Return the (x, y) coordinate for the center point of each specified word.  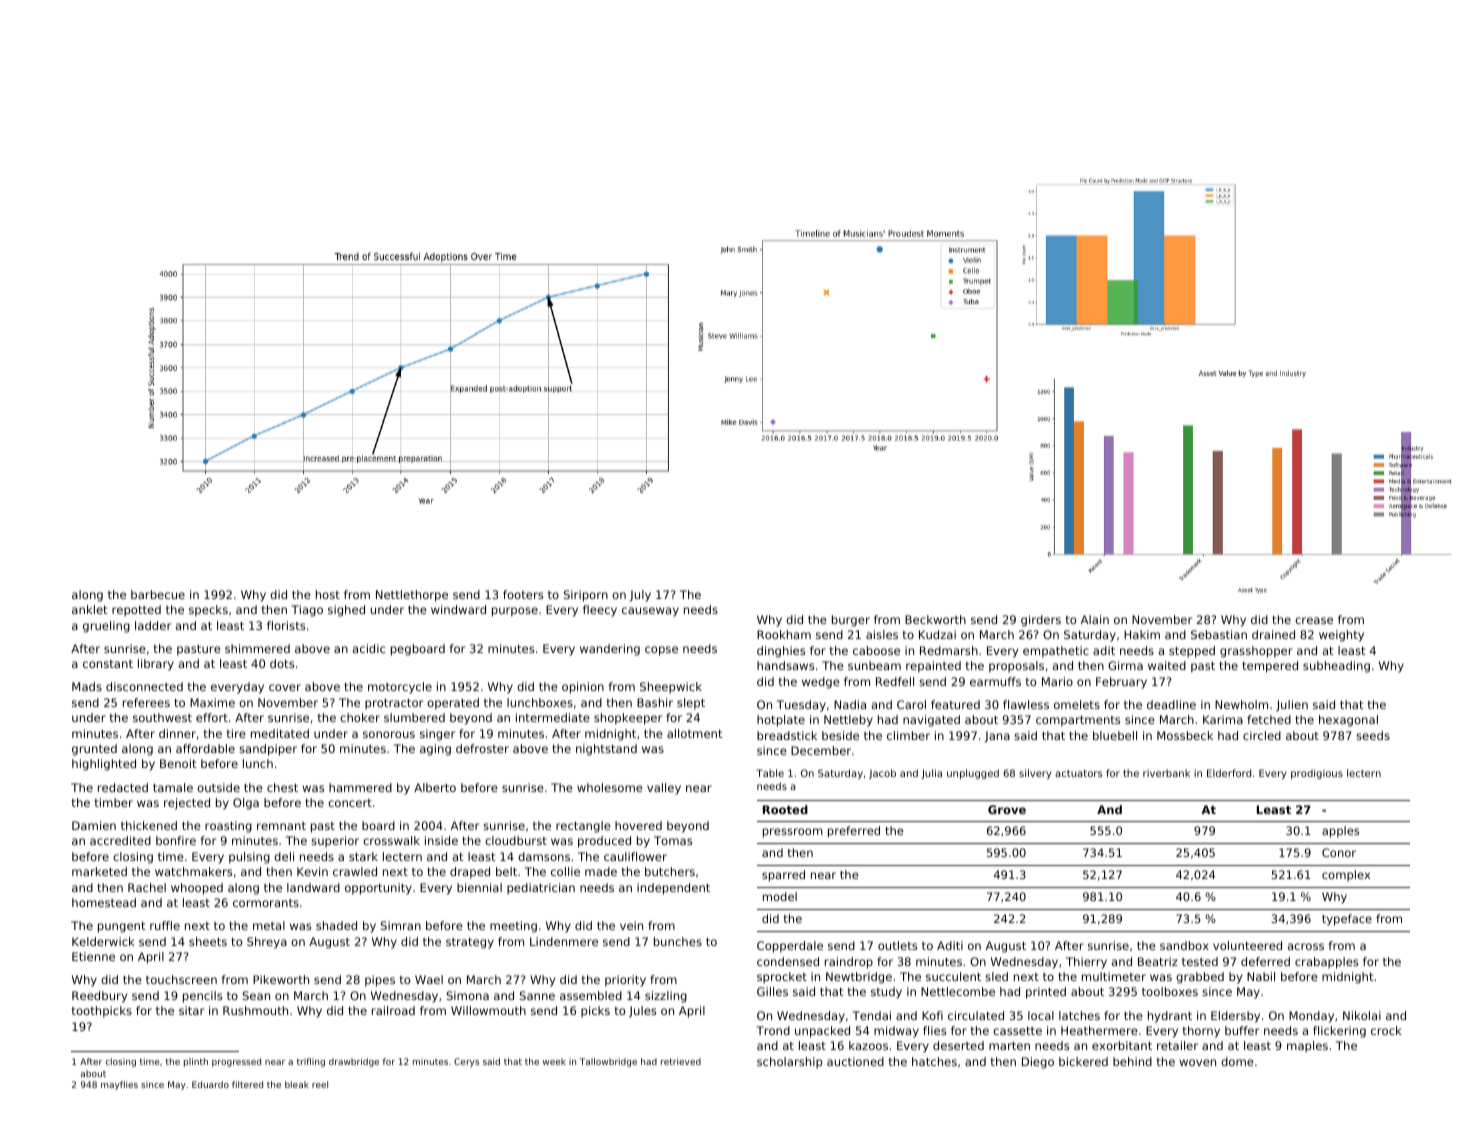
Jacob (882, 774)
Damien (94, 825)
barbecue (158, 594)
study (886, 993)
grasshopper (1256, 652)
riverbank (1166, 773)
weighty (1341, 636)
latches (1079, 1015)
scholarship (789, 1063)
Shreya (267, 943)
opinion (583, 688)
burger (851, 621)
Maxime (212, 702)
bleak (297, 1084)
